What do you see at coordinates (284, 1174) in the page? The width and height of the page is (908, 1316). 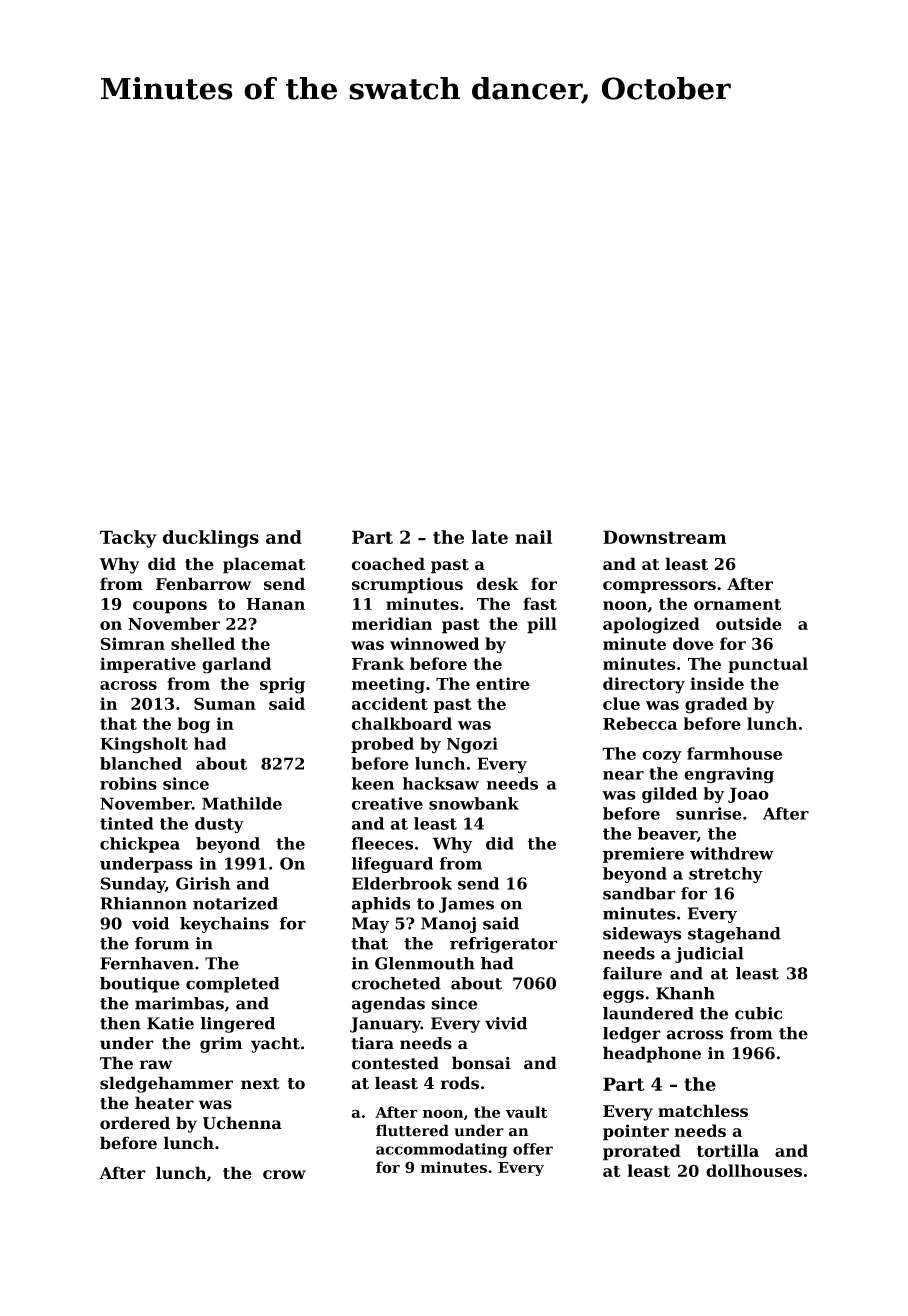 I see `crow` at bounding box center [284, 1174].
